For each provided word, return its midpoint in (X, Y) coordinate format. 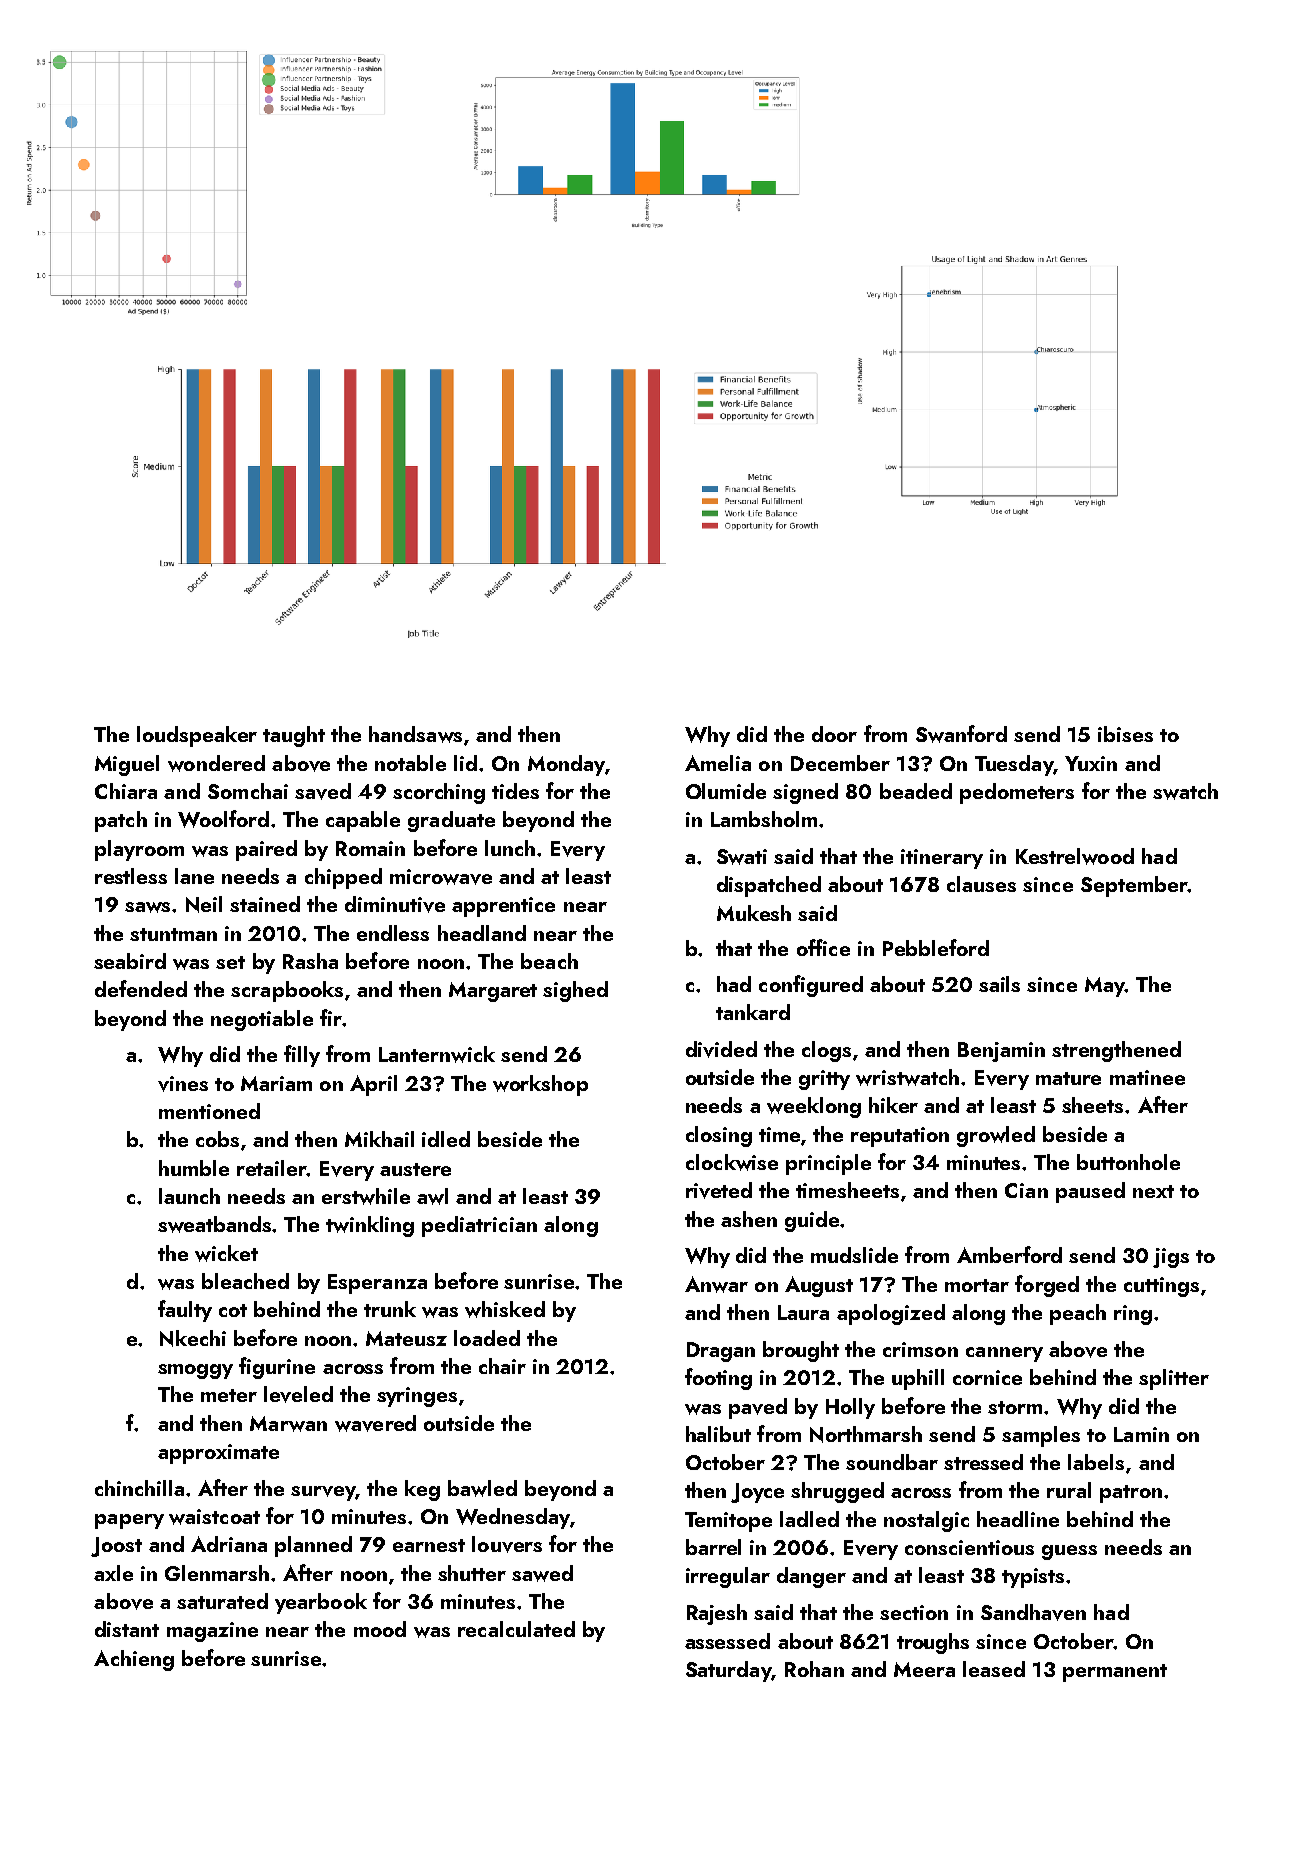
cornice (987, 1377)
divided (721, 1049)
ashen (749, 1219)
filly (302, 1056)
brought (801, 1351)
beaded (916, 791)
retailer (272, 1168)
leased (994, 1669)
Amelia (718, 763)
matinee (1147, 1077)
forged (1047, 1286)
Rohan (814, 1669)
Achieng (134, 1660)
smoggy (195, 1371)
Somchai (248, 791)
